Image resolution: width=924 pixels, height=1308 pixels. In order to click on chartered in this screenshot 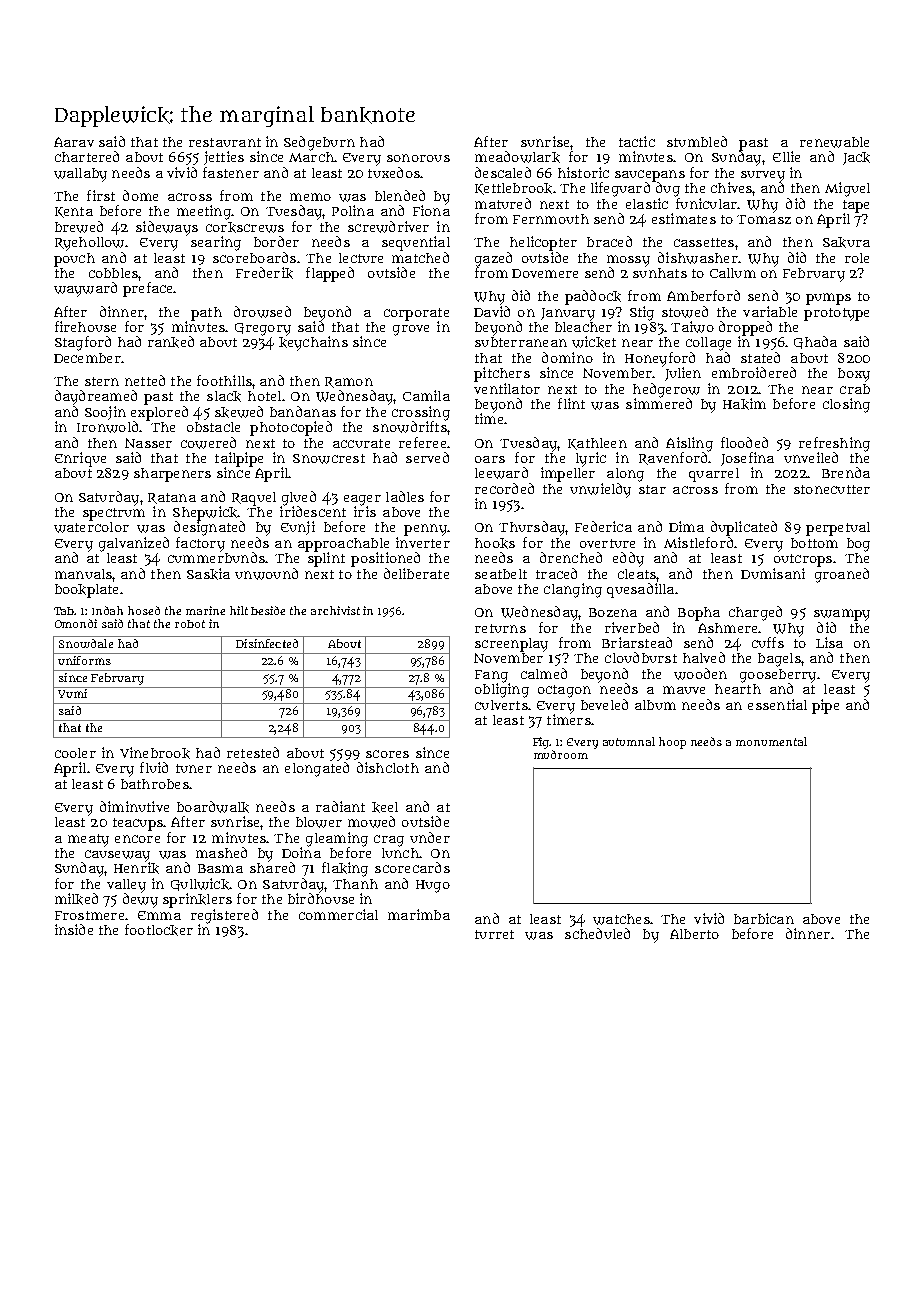, I will do `click(87, 156)`.
